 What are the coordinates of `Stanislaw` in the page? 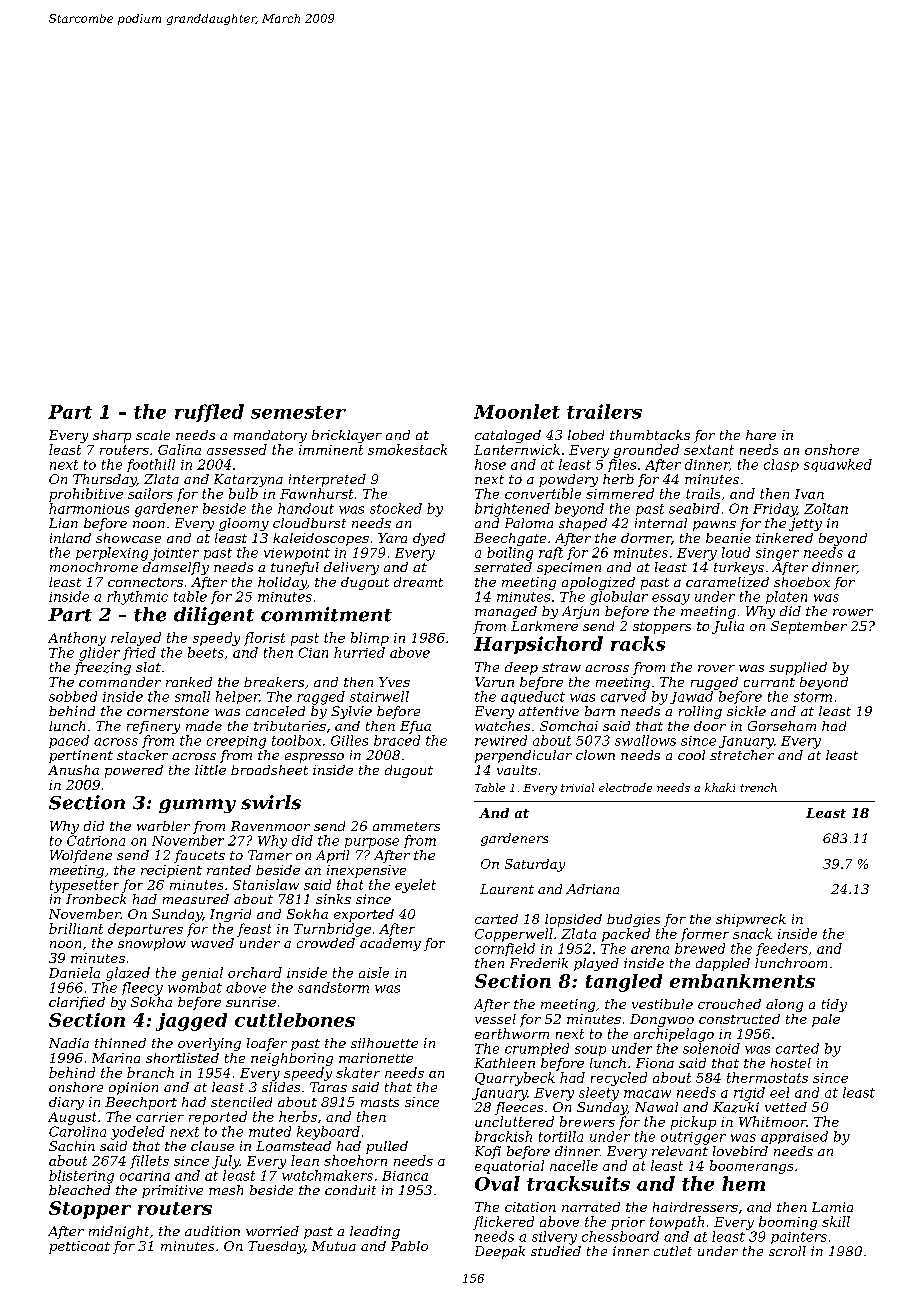 It's located at (266, 884).
